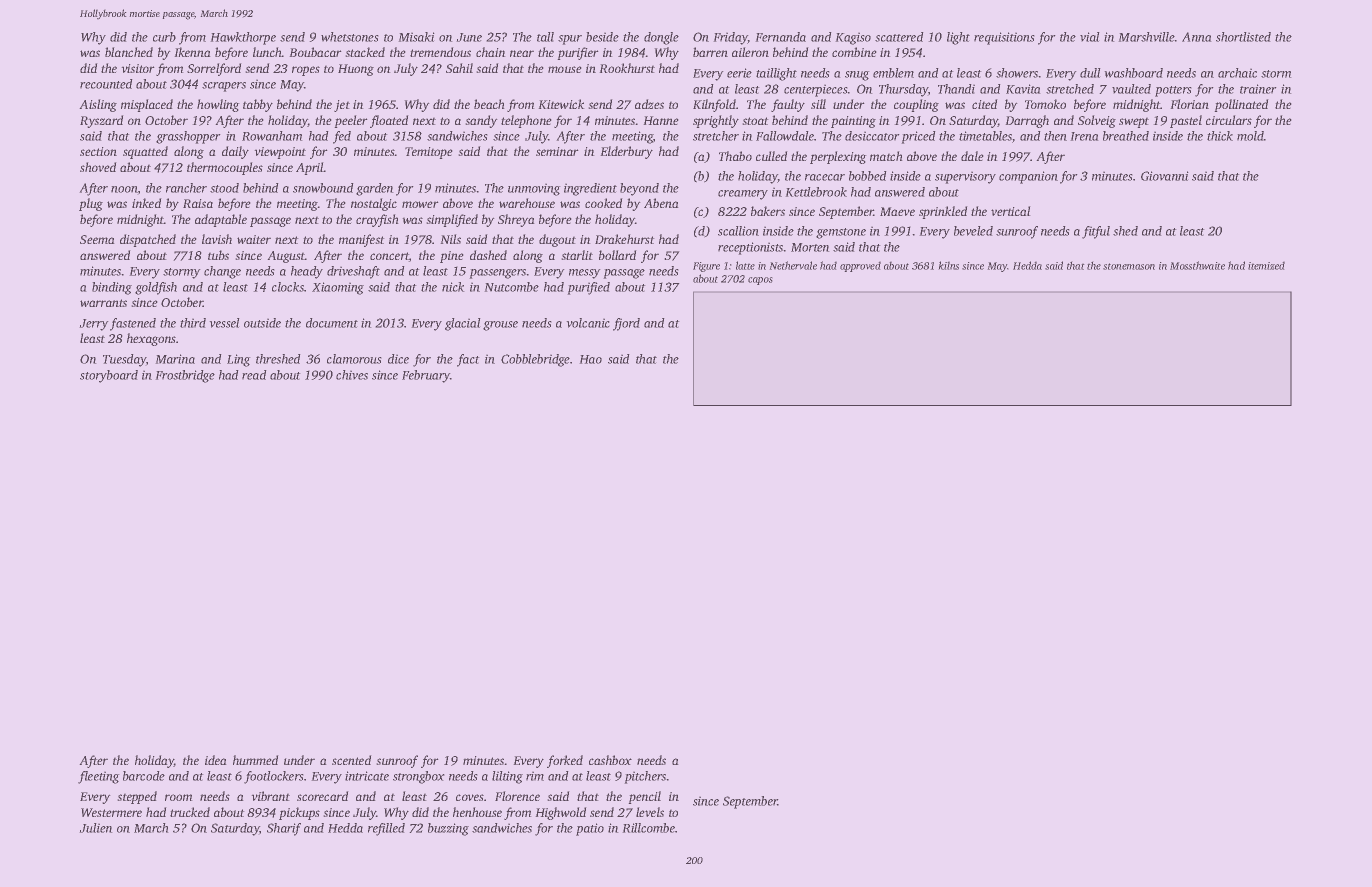 This image has height=887, width=1372. I want to click on Giovanni, so click(1164, 176).
